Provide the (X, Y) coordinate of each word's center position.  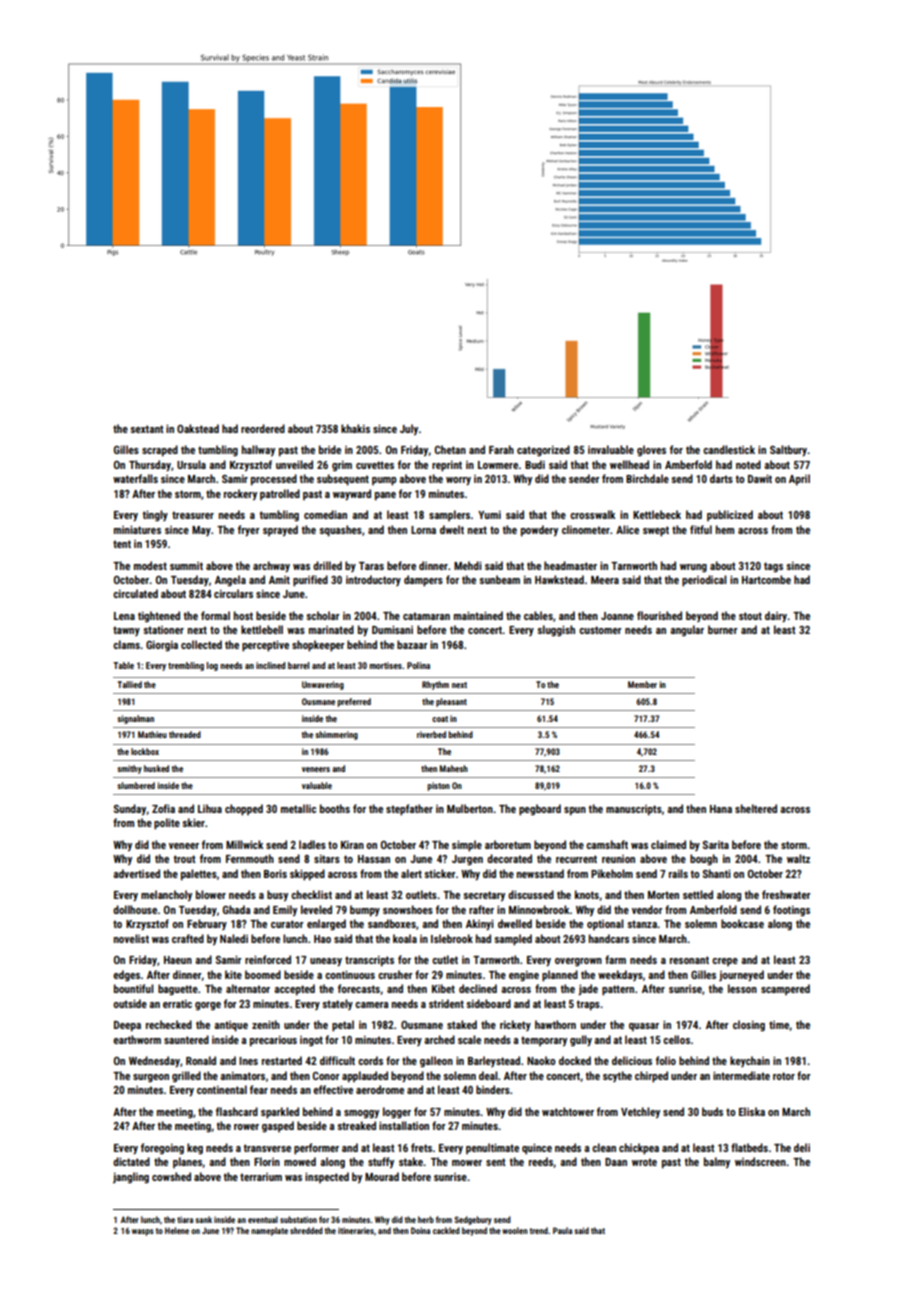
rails (678, 873)
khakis (355, 428)
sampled (513, 940)
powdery (539, 531)
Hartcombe (766, 579)
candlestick (729, 449)
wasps (143, 1232)
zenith (266, 1024)
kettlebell (262, 629)
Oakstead (198, 428)
